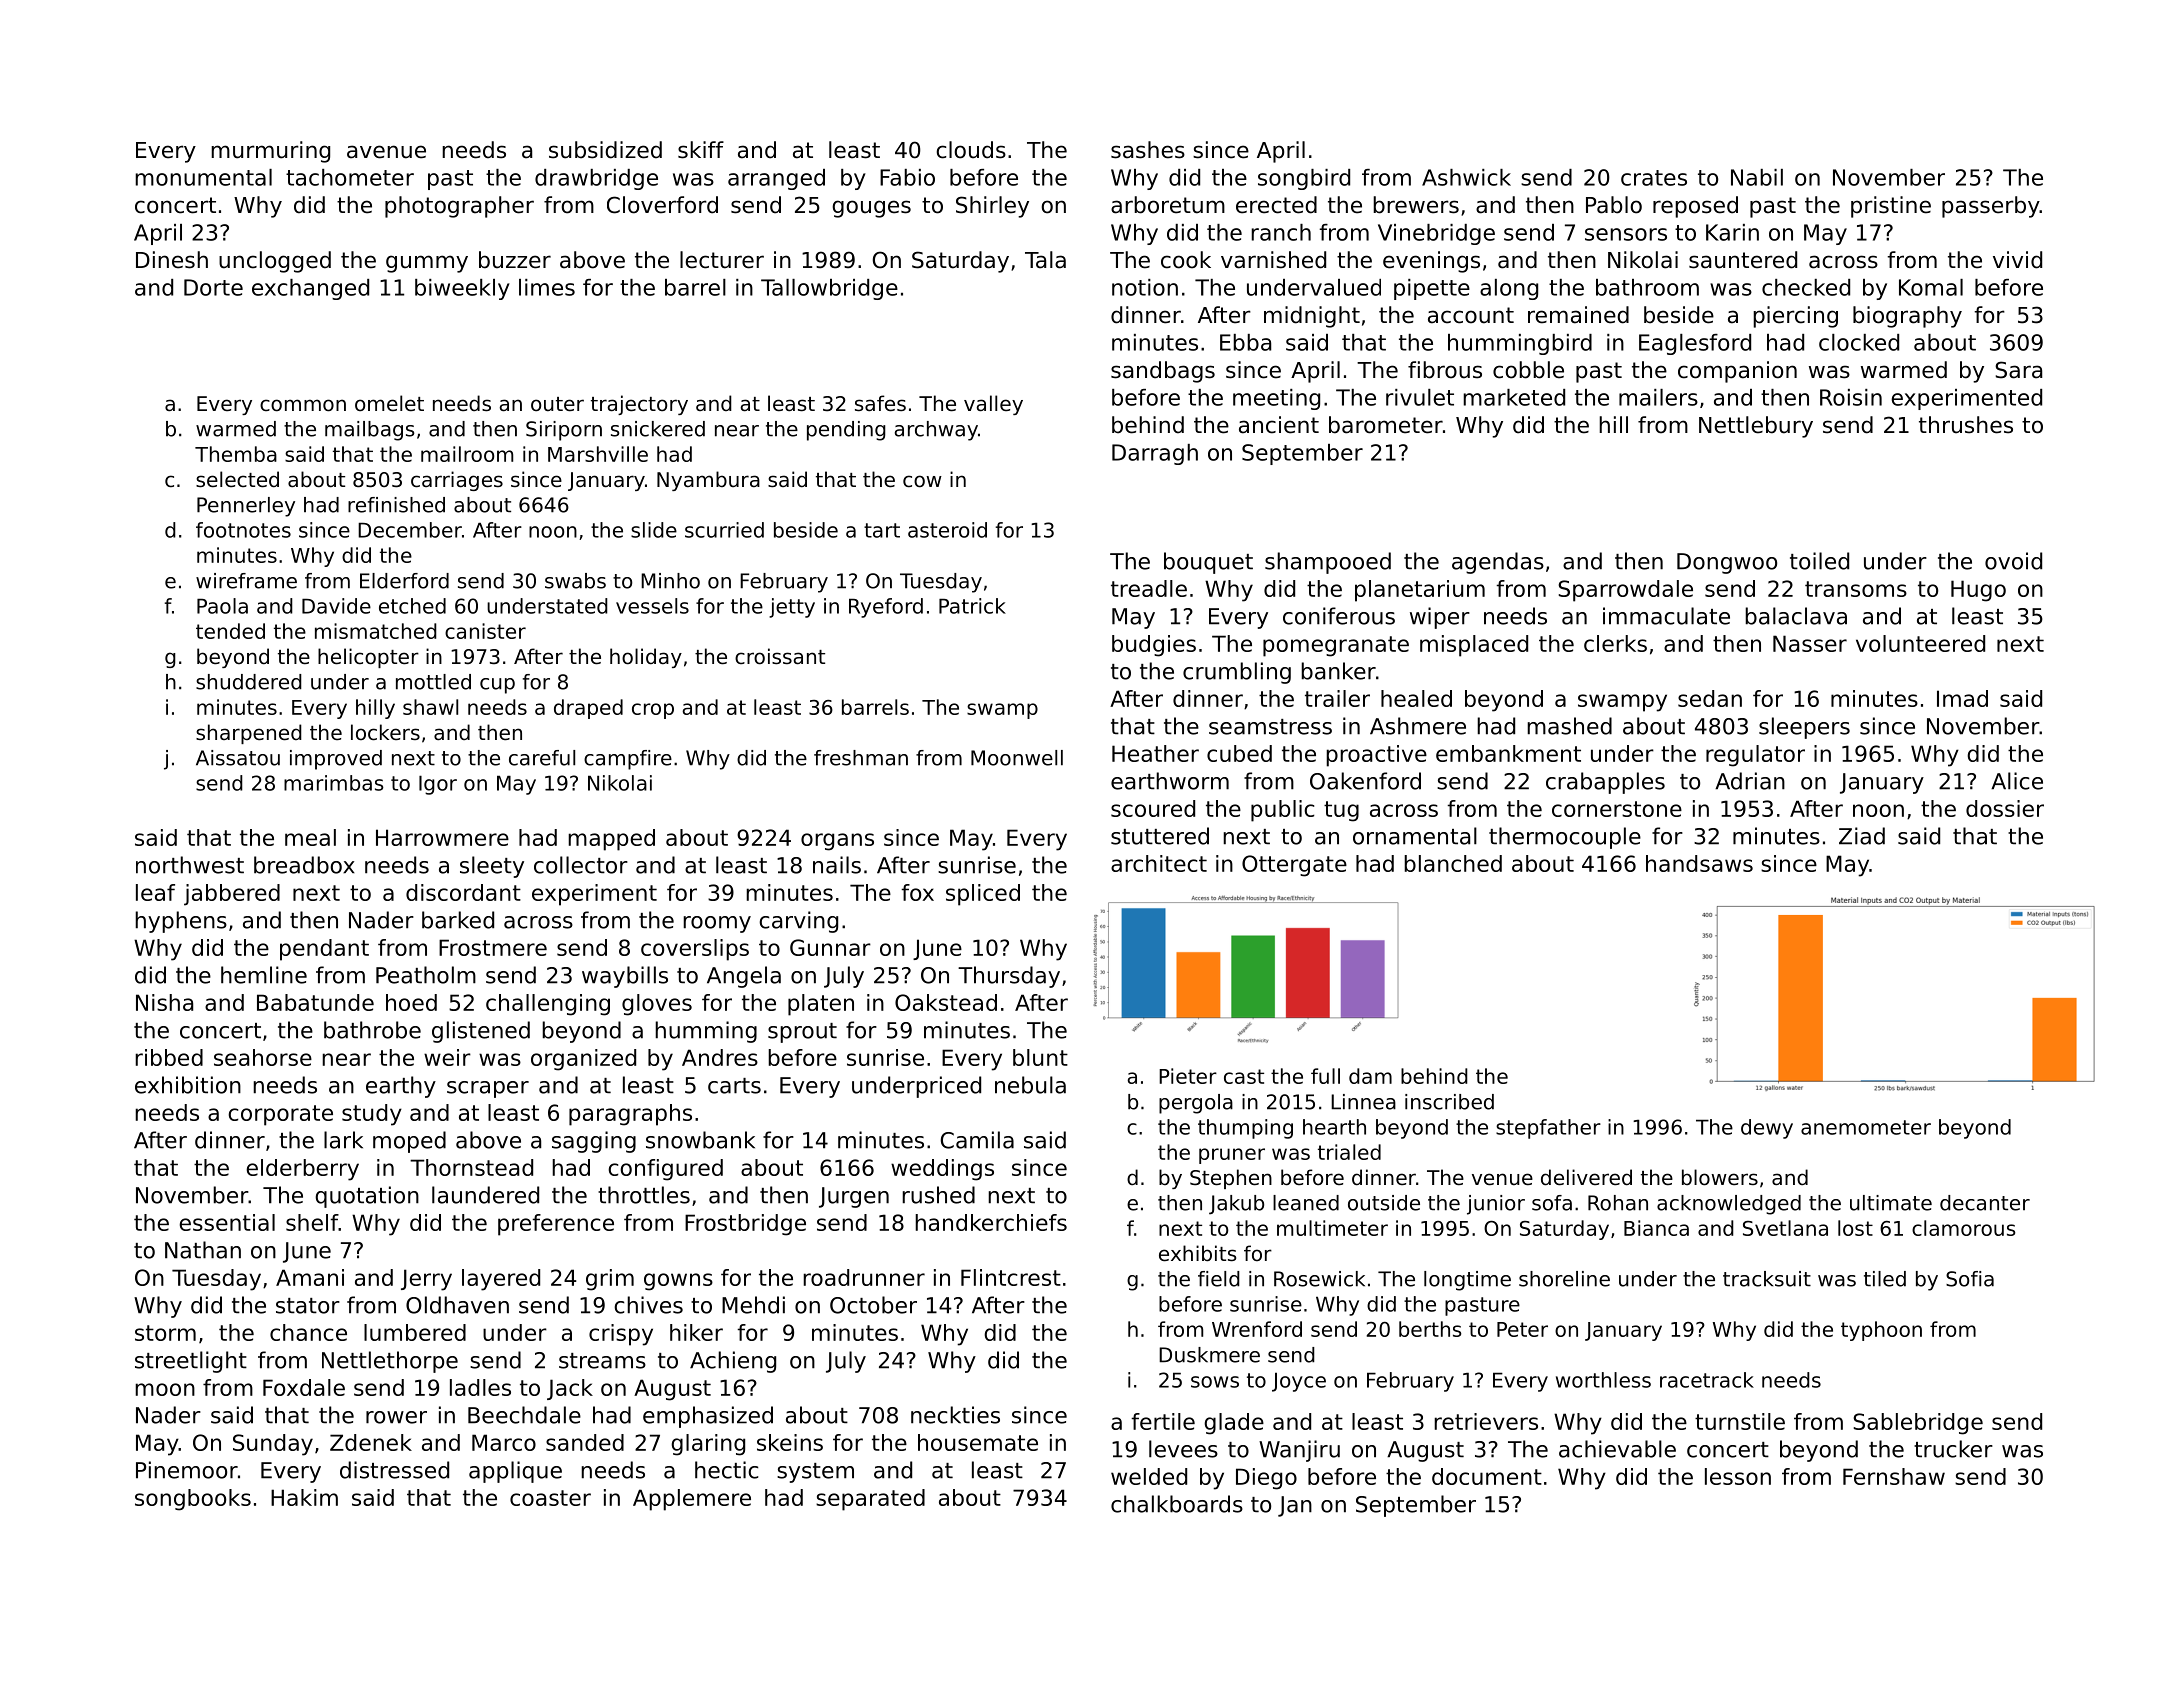 Image resolution: width=2178 pixels, height=1683 pixels. Describe the element at coordinates (1304, 179) in the document. I see `songbird` at that location.
